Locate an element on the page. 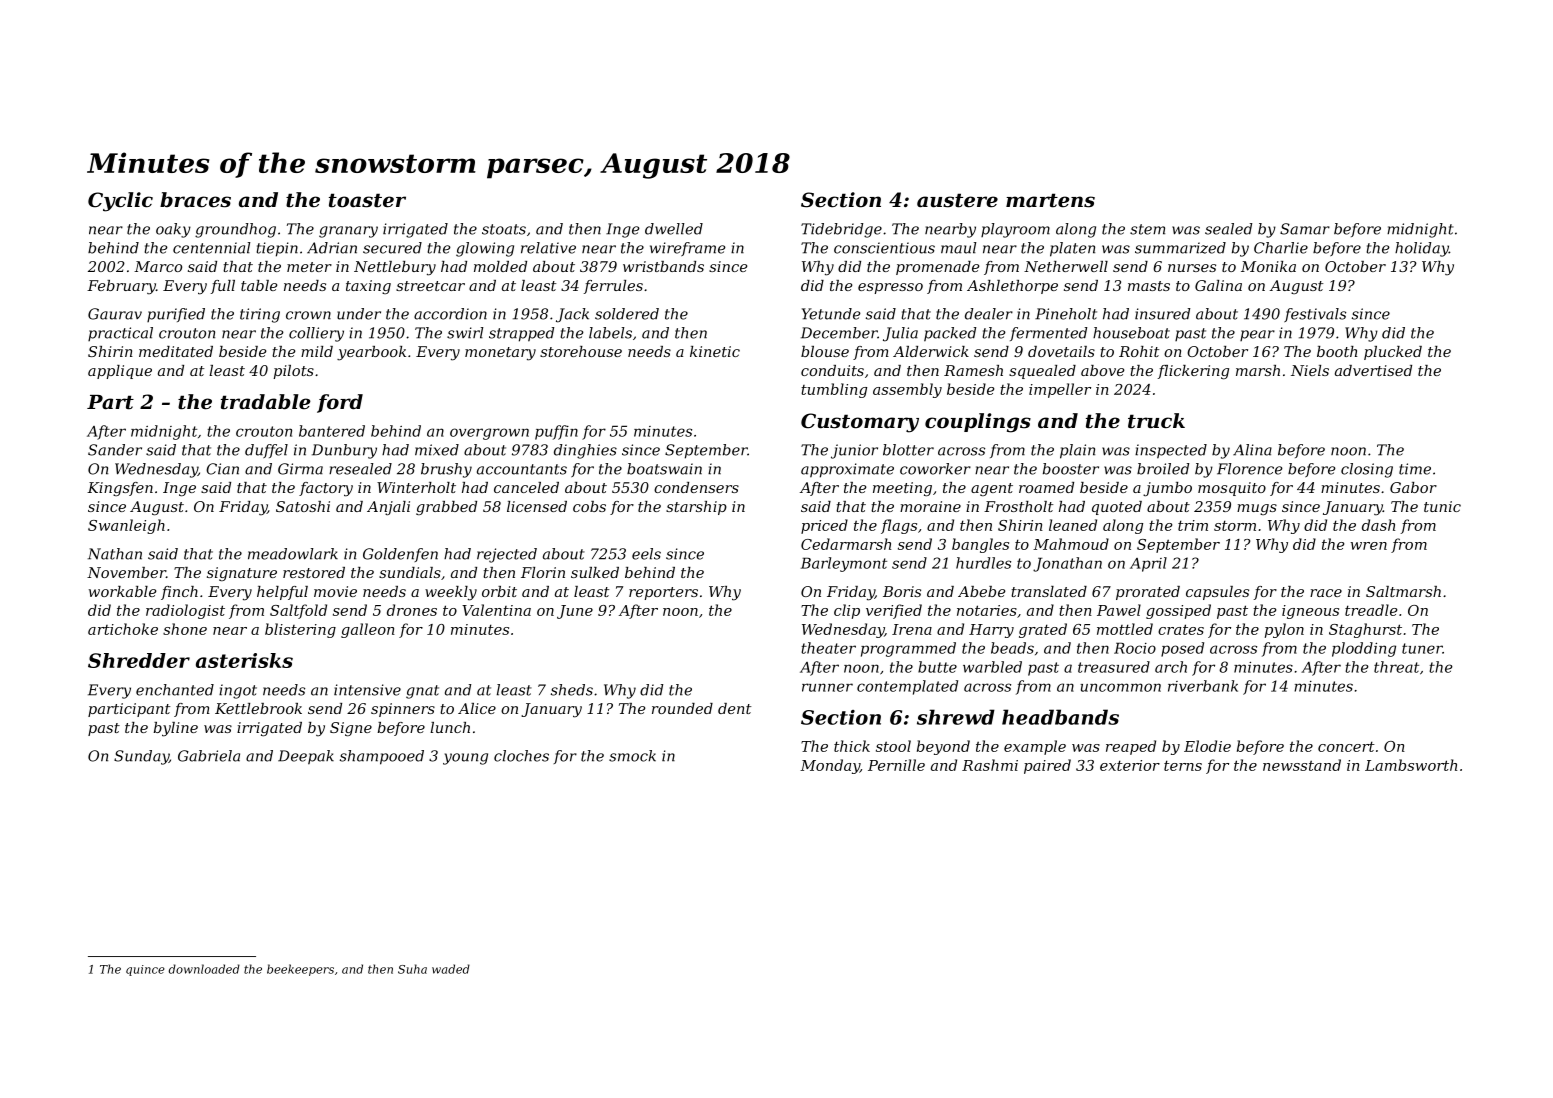 This image has width=1553, height=1098. martens is located at coordinates (1050, 200).
